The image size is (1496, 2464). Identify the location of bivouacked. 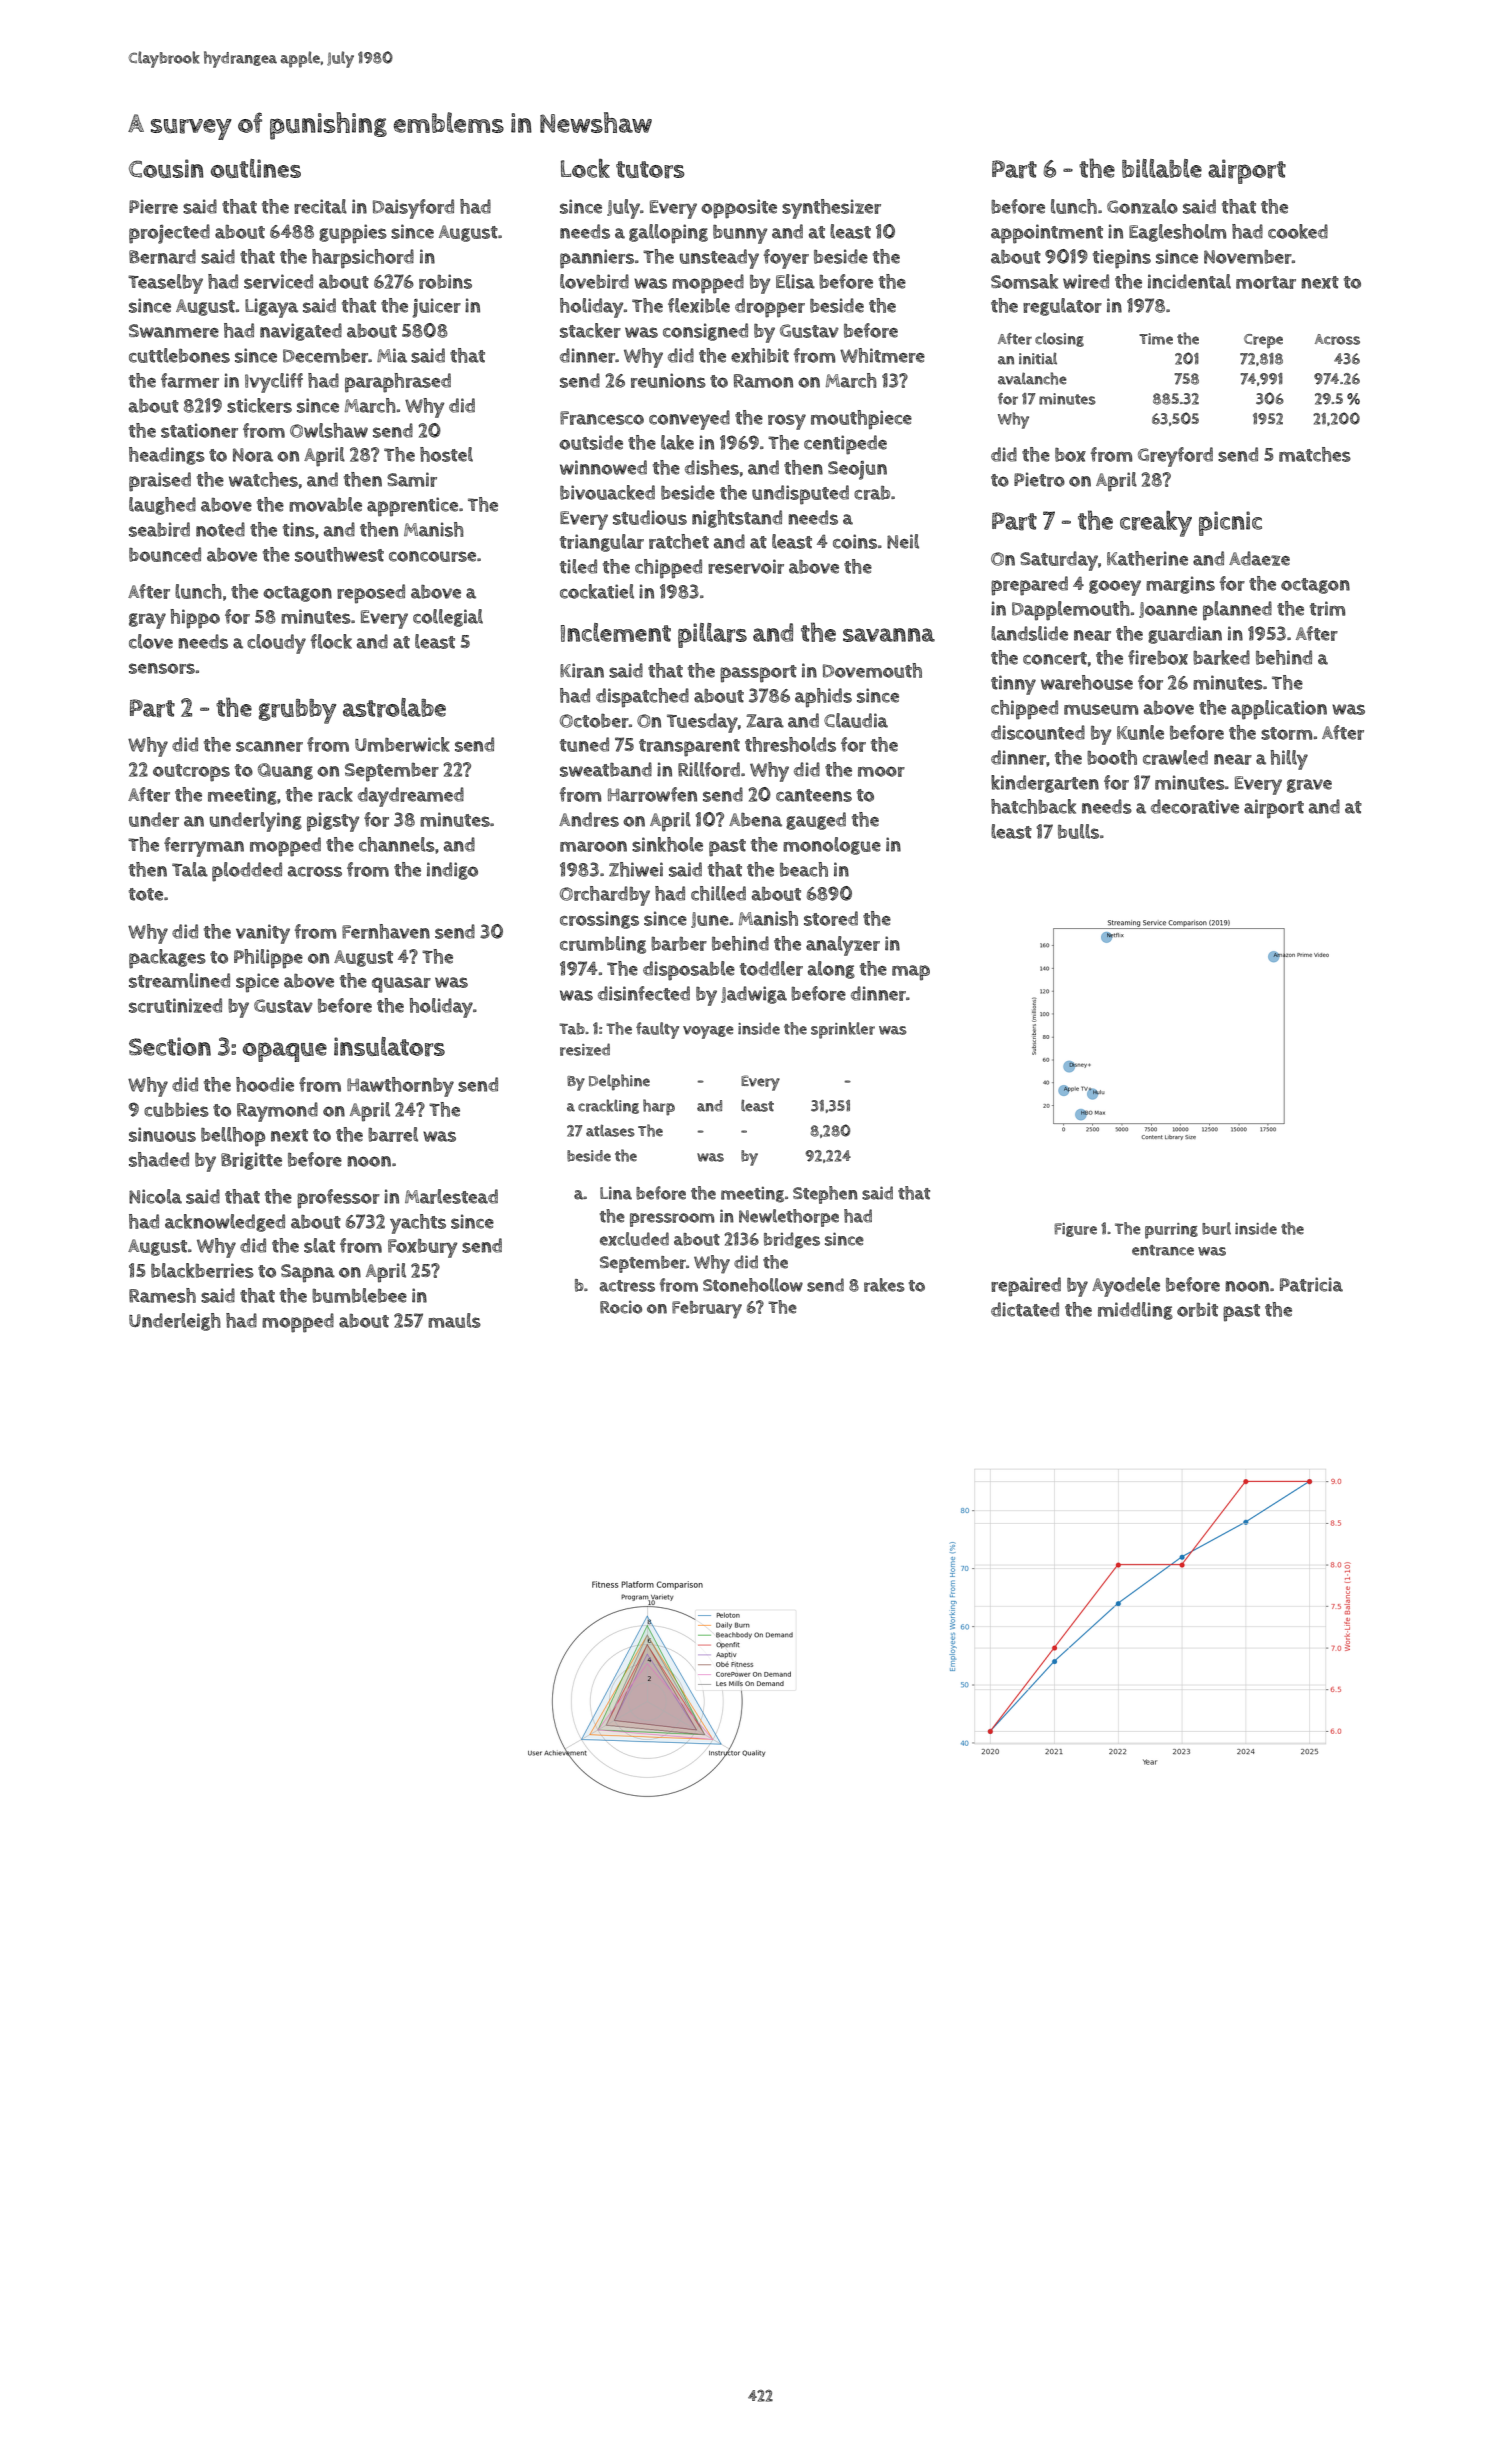
(607, 492).
